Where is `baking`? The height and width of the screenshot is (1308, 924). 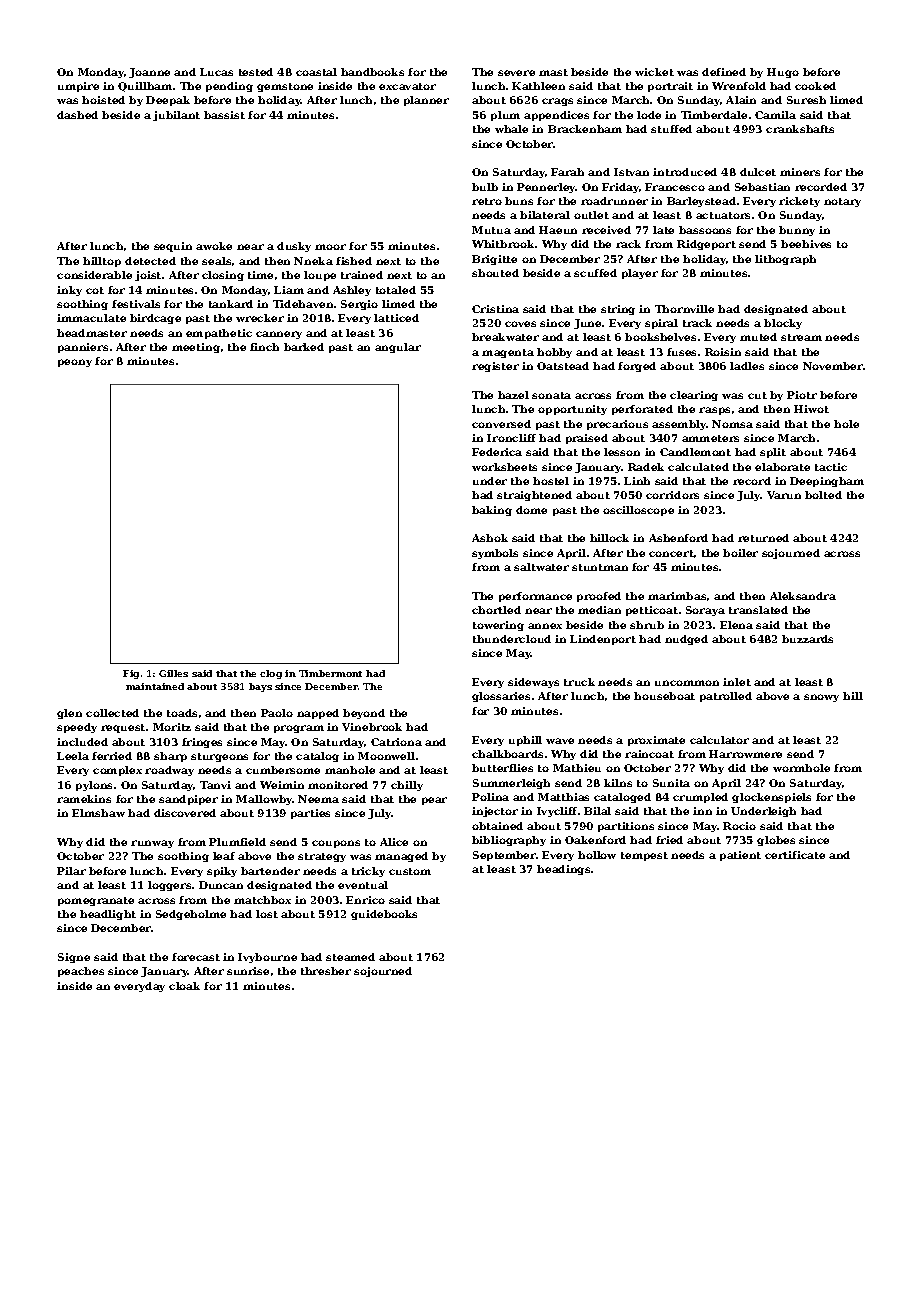
baking is located at coordinates (492, 511).
